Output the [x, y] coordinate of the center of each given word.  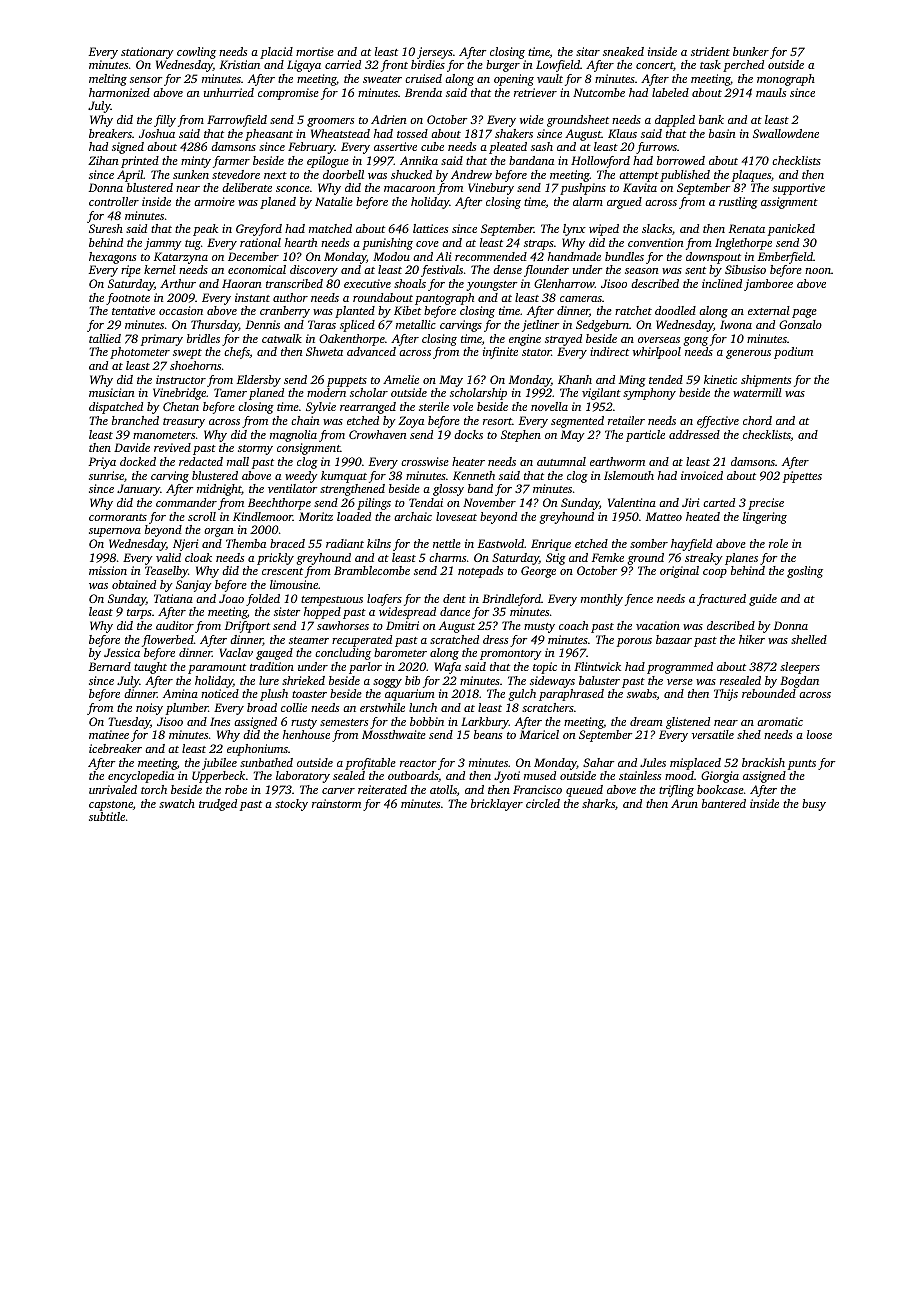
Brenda [423, 92]
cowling [196, 53]
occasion [181, 310]
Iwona [736, 324]
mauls [771, 92]
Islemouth [629, 475]
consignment [308, 449]
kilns [379, 543]
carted [719, 502]
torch [154, 789]
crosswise [425, 461]
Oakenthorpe [352, 340]
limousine [294, 584]
